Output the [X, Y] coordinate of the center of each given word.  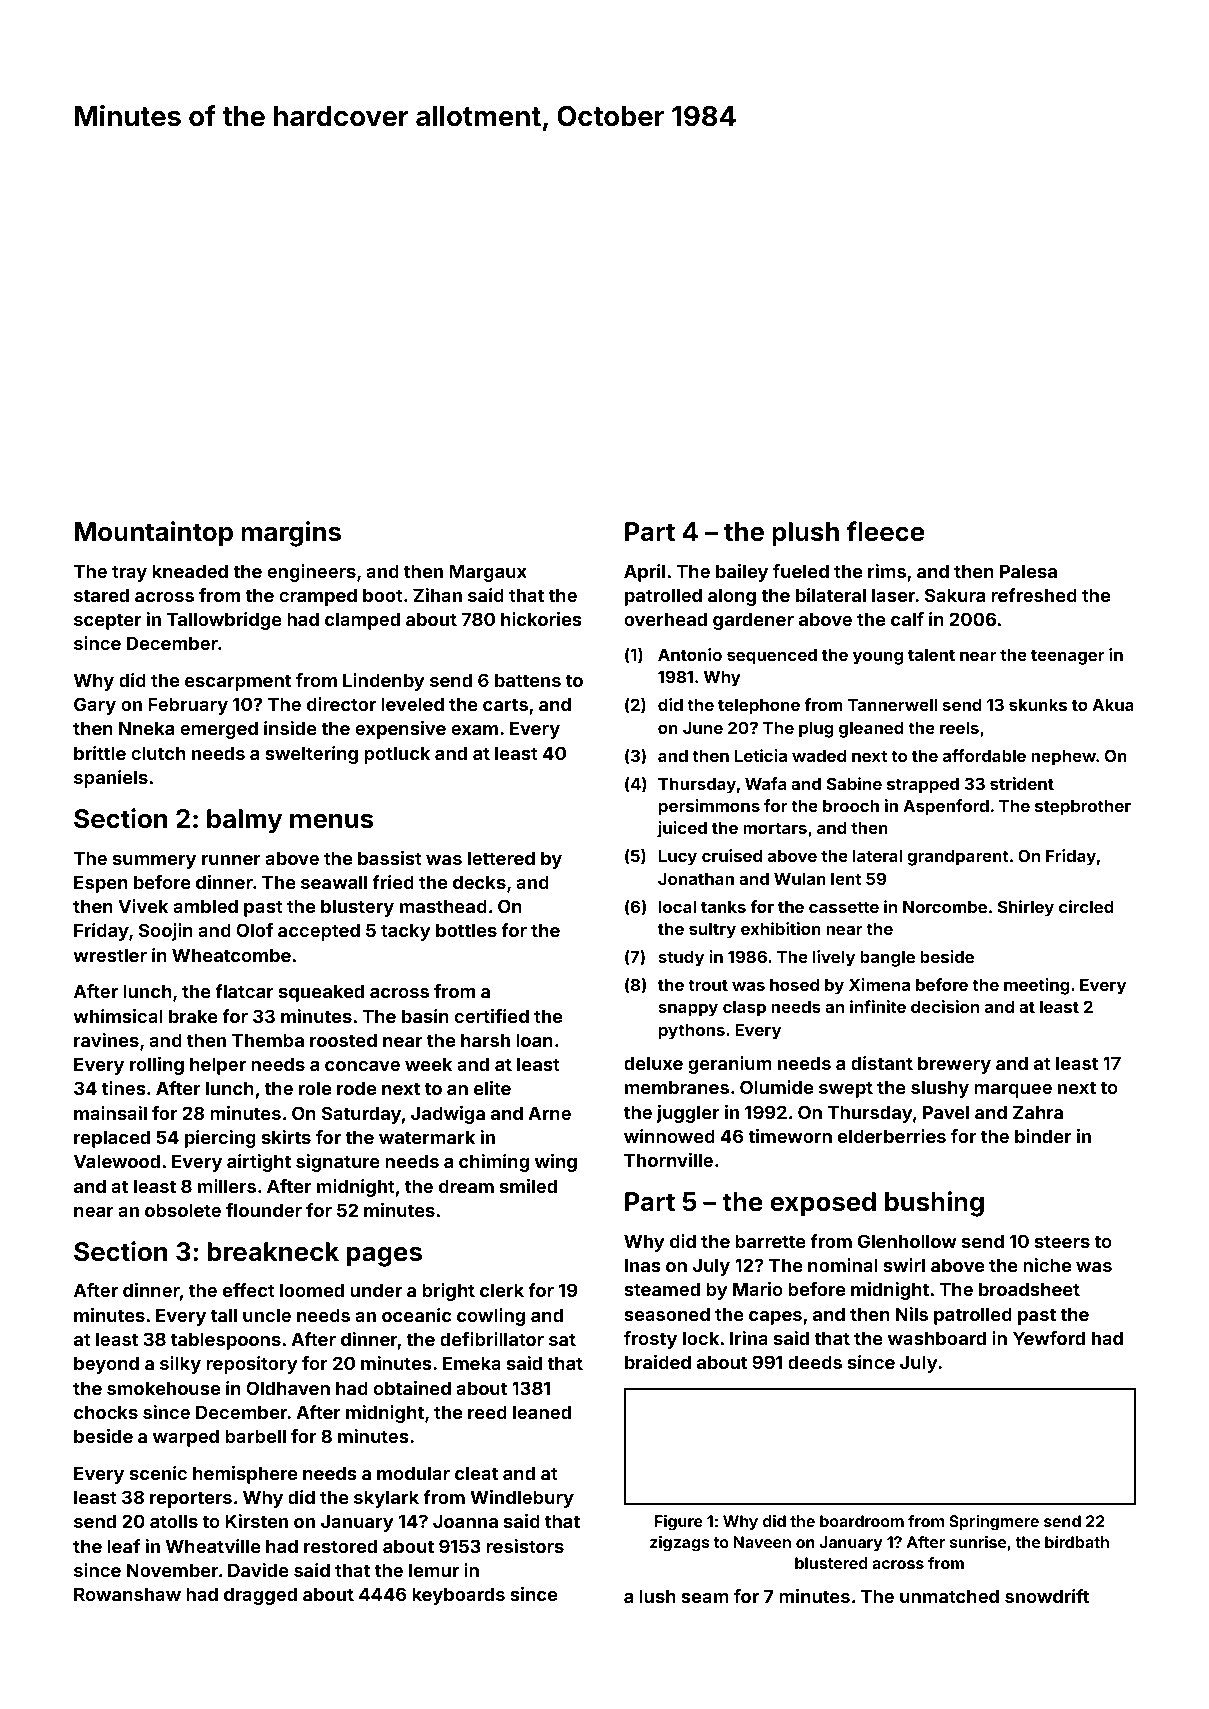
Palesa [1028, 571]
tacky [406, 932]
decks [479, 882]
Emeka [472, 1363]
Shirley [1026, 908]
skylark [386, 1499]
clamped [362, 621]
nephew [1063, 758]
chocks [106, 1412]
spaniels [111, 779]
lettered [501, 858]
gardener [753, 621]
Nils [912, 1314]
